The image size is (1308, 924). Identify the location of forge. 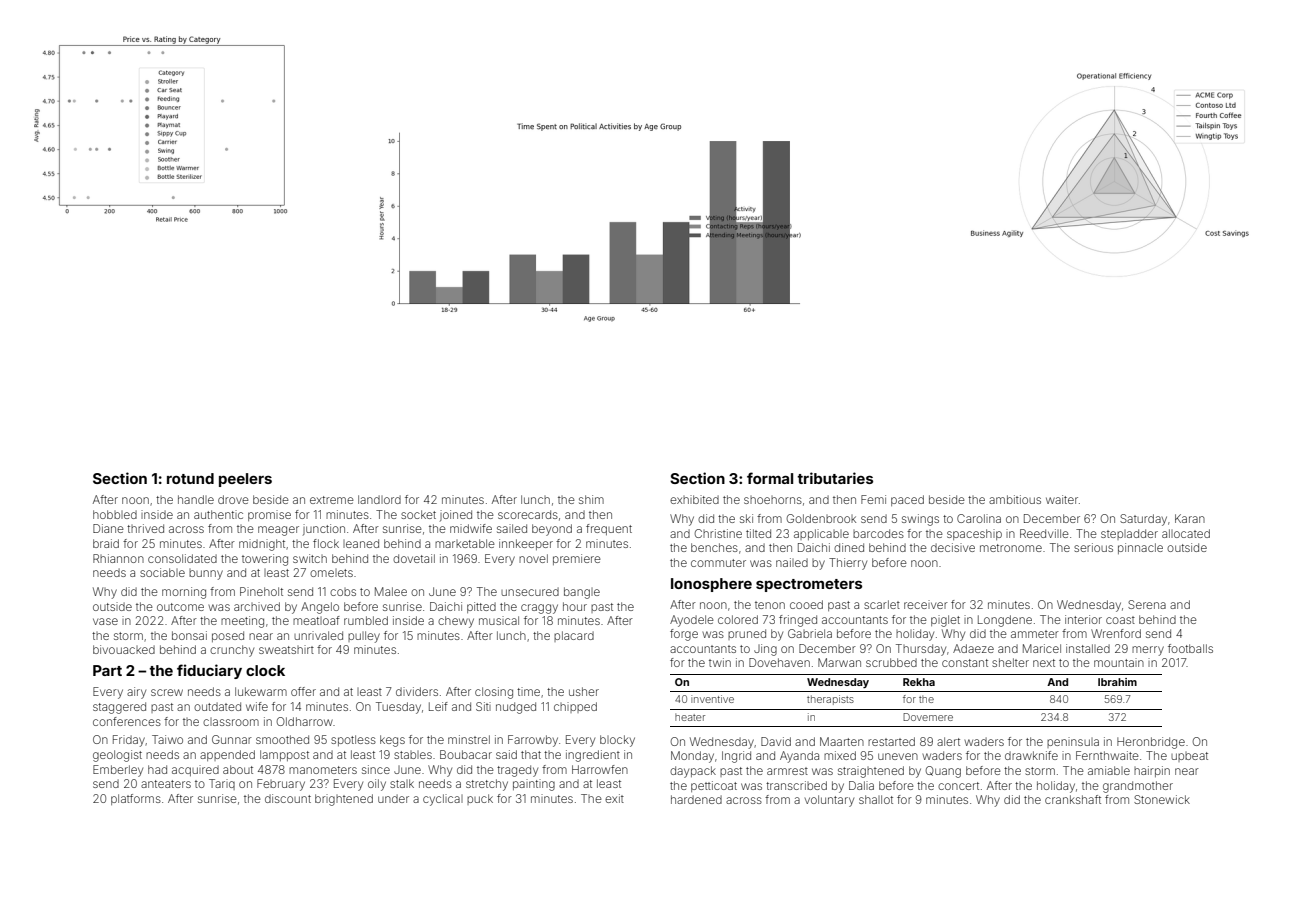
(684, 635).
